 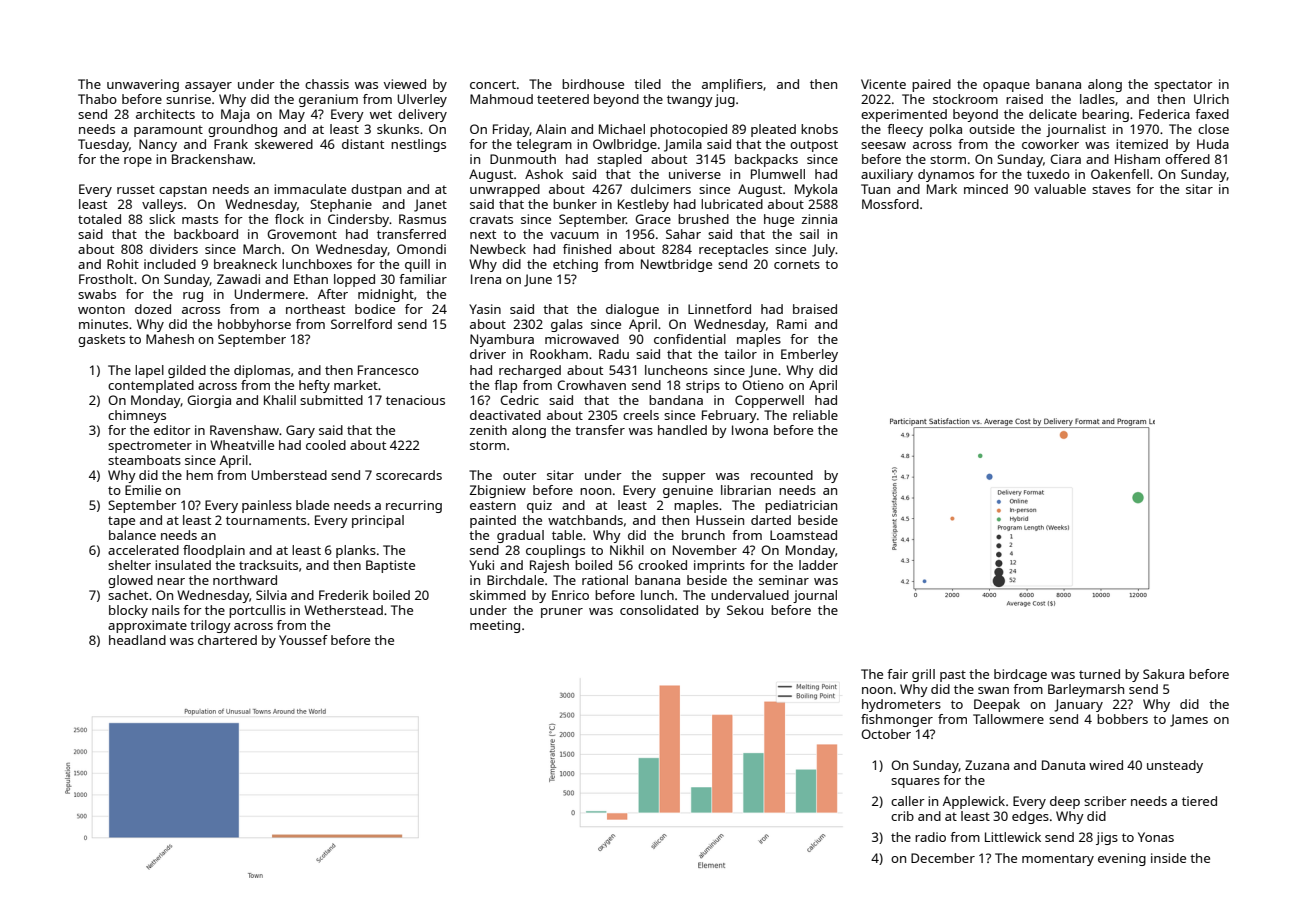 I want to click on pediatrician, so click(x=801, y=506).
